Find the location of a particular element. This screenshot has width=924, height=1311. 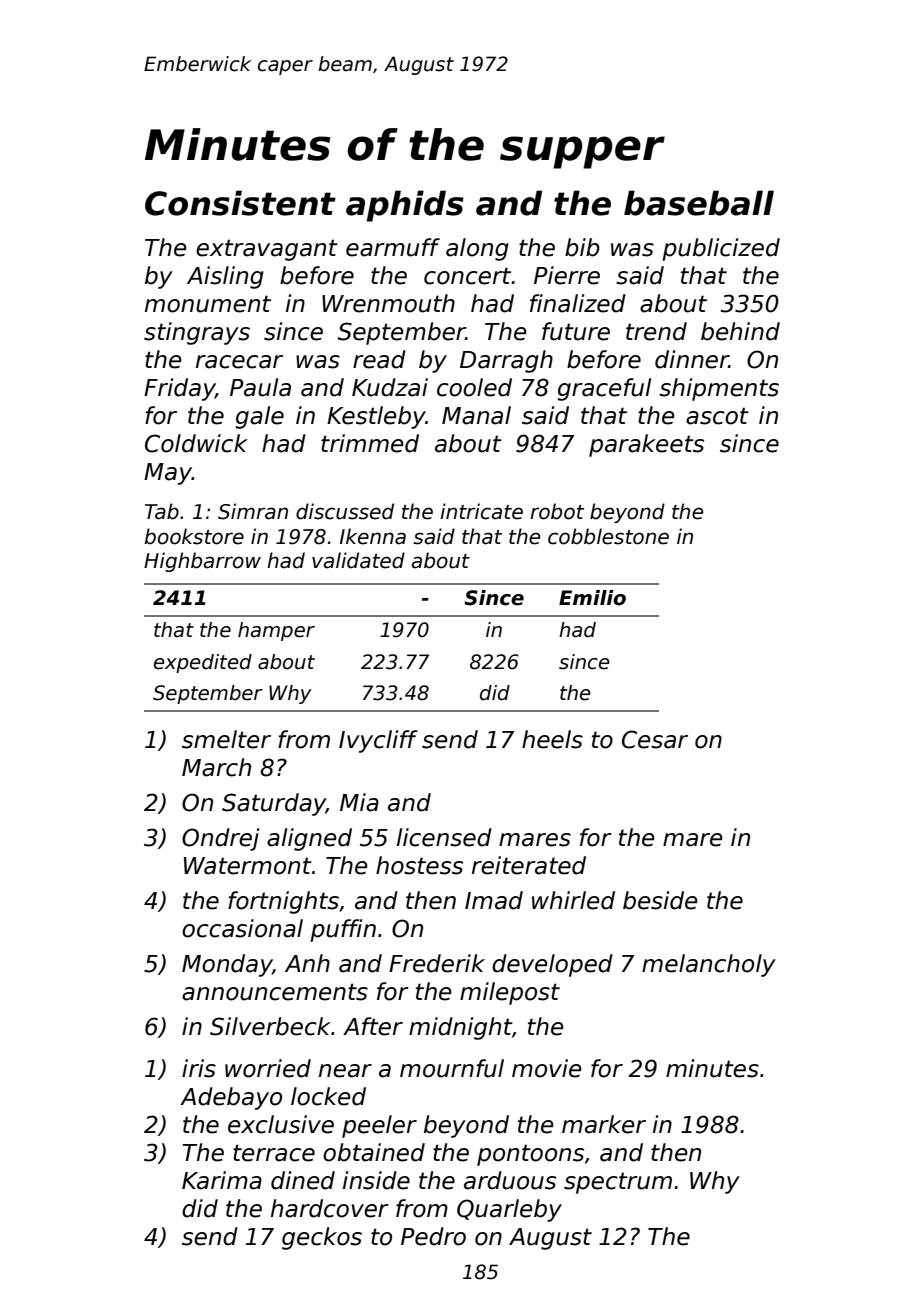

marker is located at coordinates (604, 1124).
